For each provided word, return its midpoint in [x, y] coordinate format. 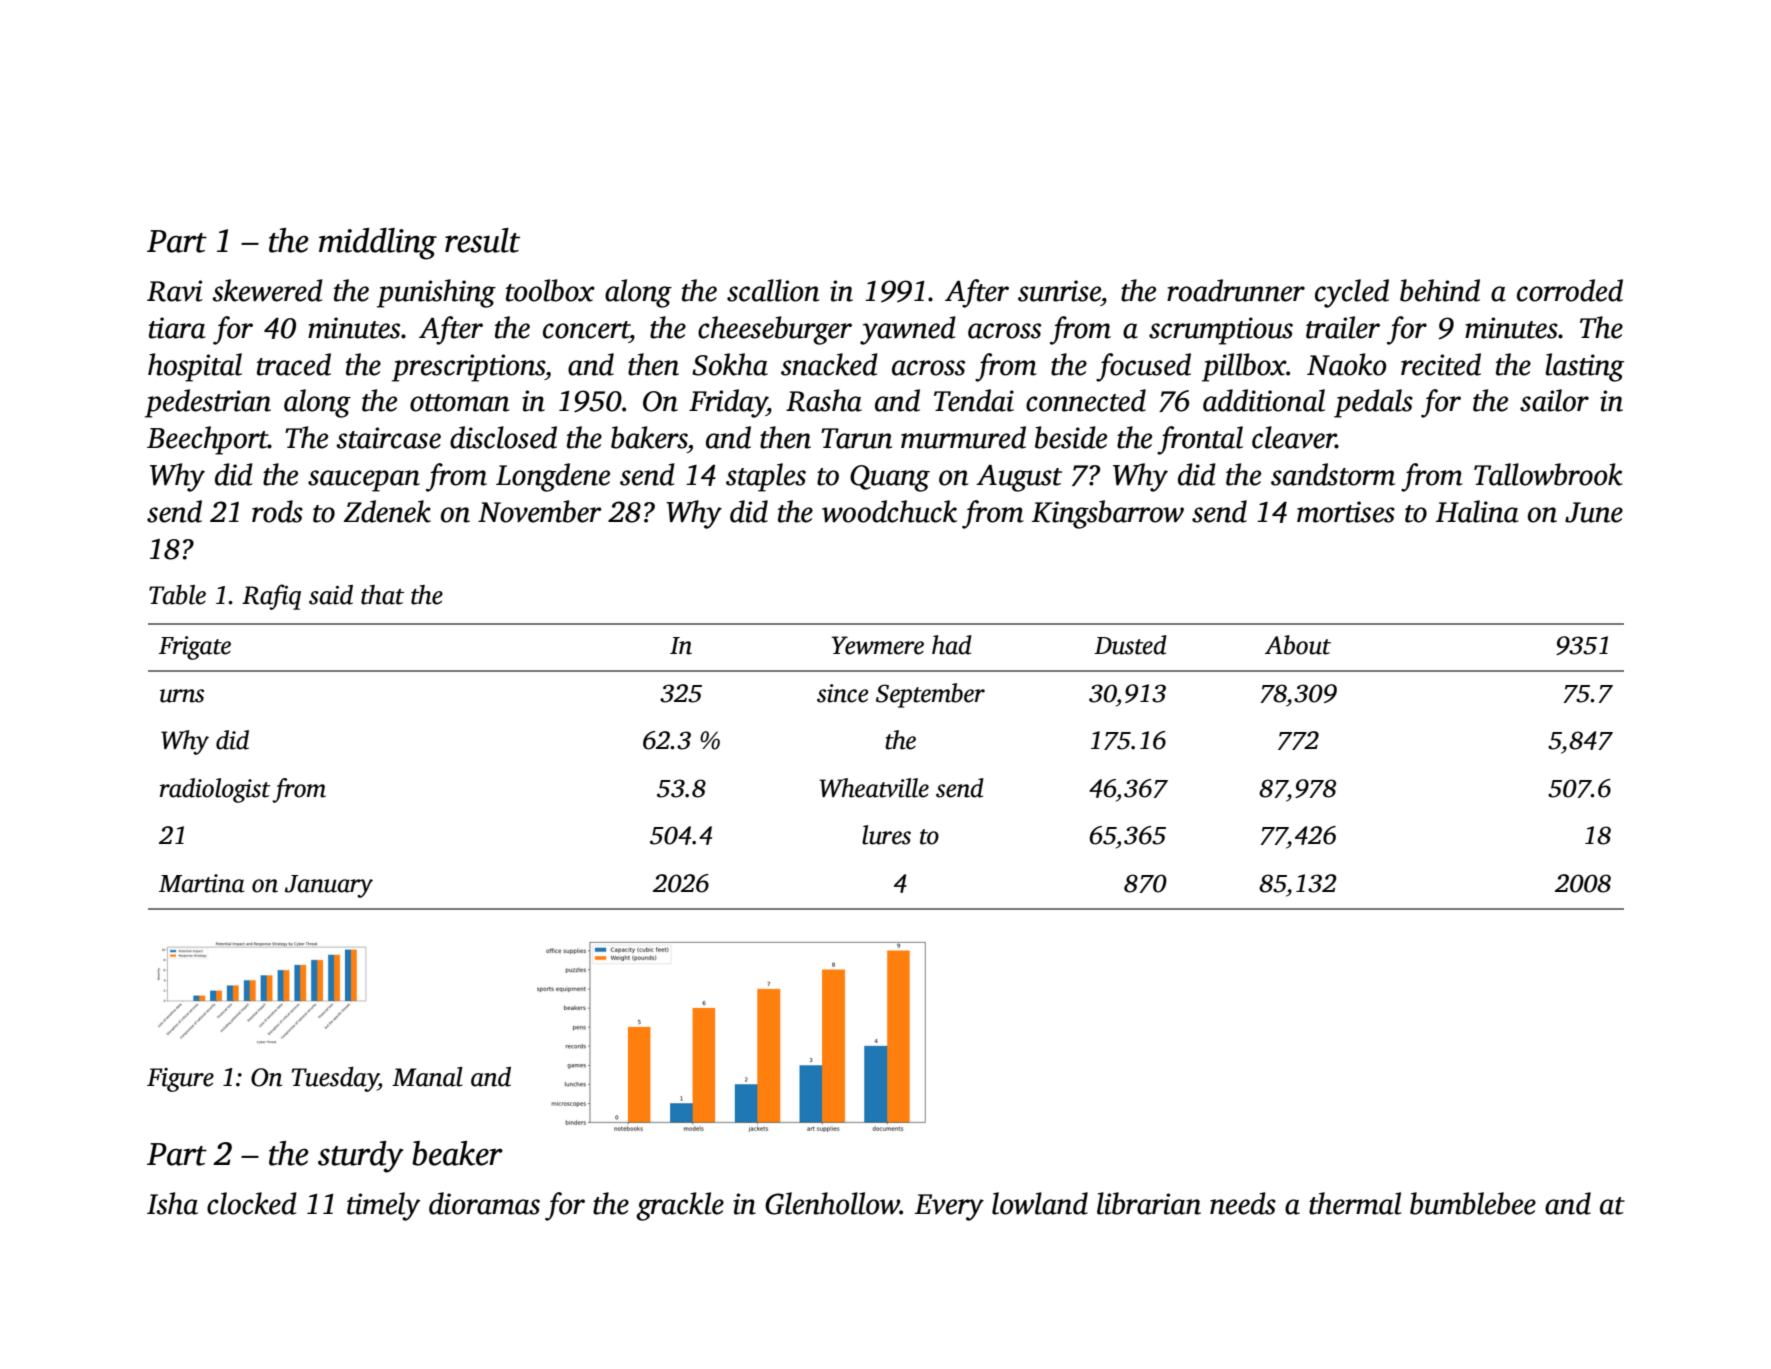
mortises [1346, 512]
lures [886, 835]
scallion [773, 290]
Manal [427, 1077]
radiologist [215, 790]
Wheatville [874, 788]
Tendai [974, 400]
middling [378, 244]
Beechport [207, 440]
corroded [1570, 290]
